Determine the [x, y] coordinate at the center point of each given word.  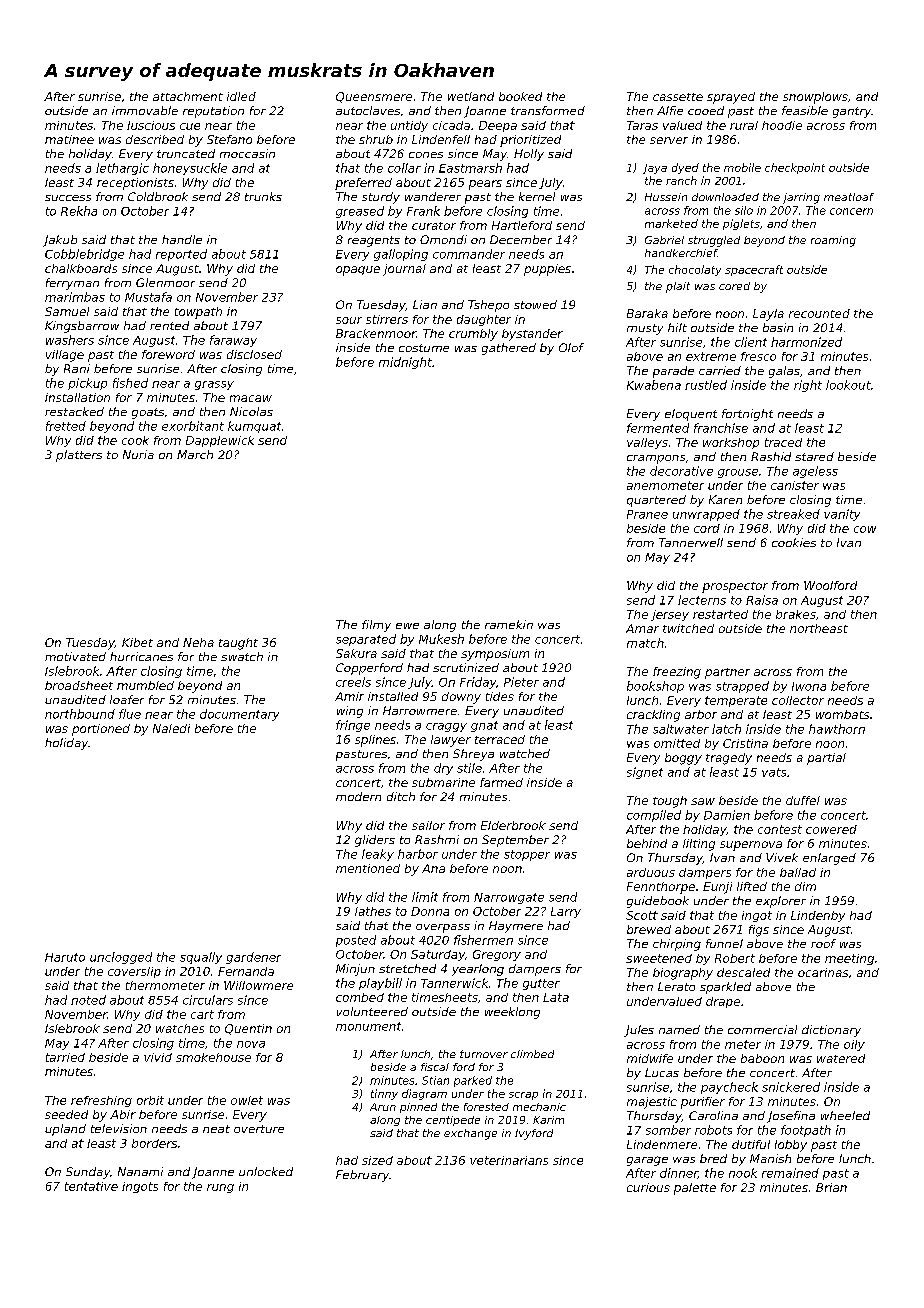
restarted [720, 614]
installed [393, 696]
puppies [547, 270]
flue [130, 714]
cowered [831, 829]
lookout [848, 385]
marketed [671, 223]
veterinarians [509, 1160]
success [68, 198]
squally [201, 958]
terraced [500, 739]
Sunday [88, 1173]
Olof [571, 347]
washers [70, 340]
